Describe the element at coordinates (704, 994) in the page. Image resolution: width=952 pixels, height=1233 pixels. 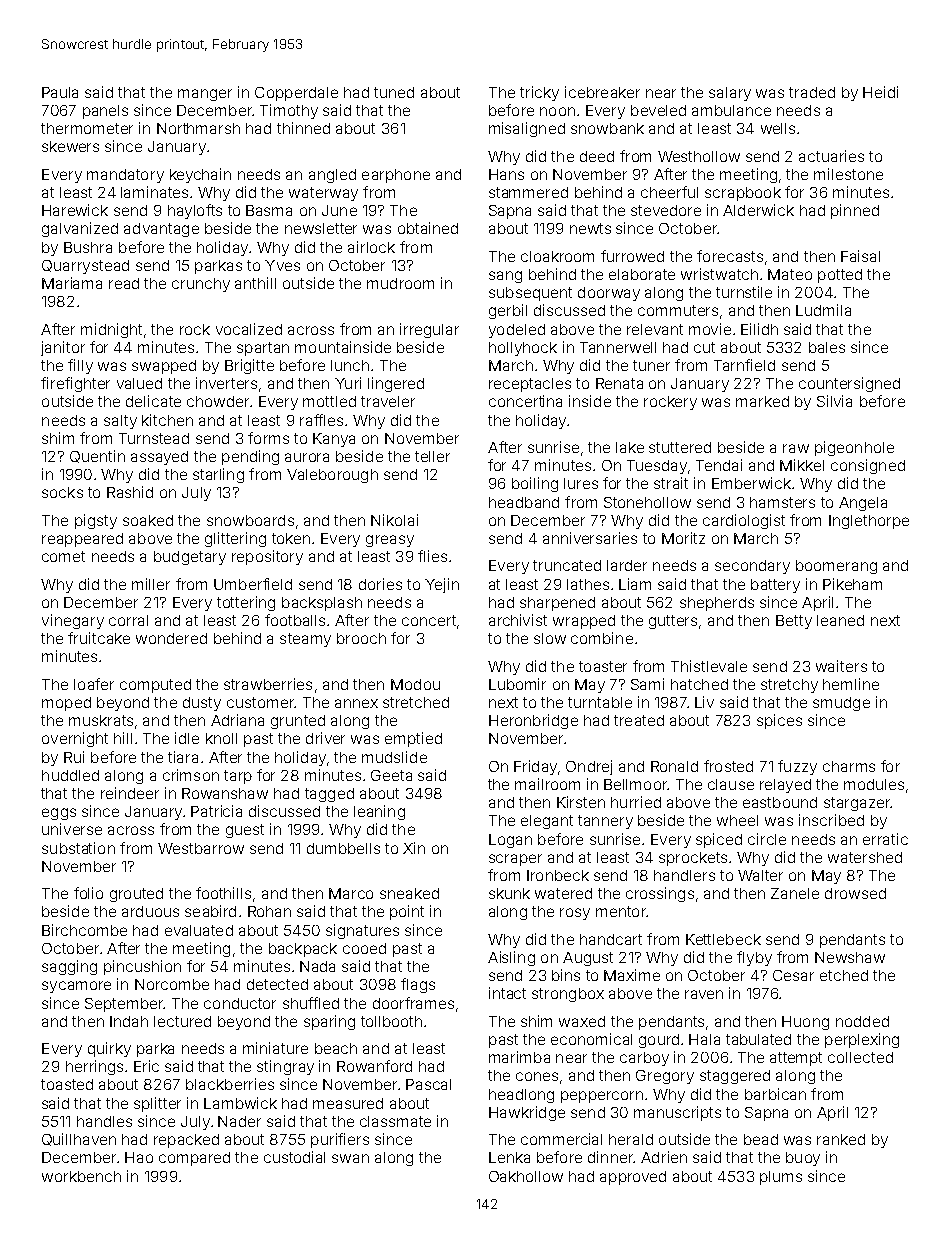
I see `raven` at that location.
